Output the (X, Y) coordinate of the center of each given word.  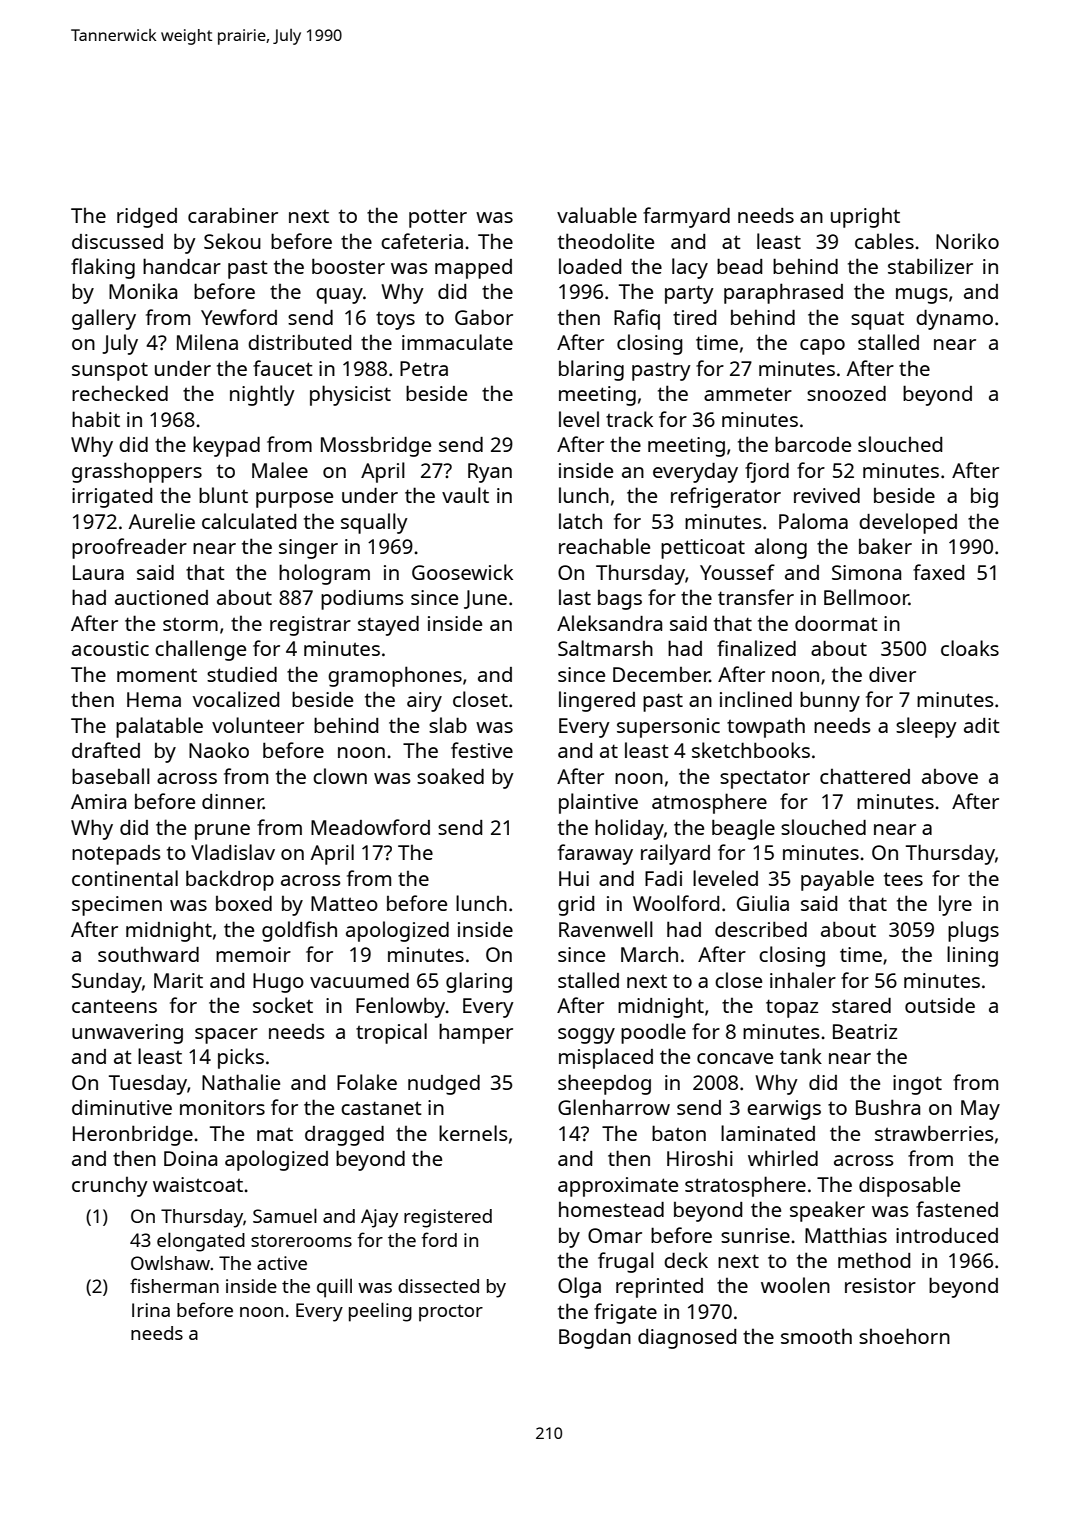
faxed (938, 572)
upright (865, 217)
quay (339, 296)
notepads (116, 855)
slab (448, 725)
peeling (380, 1312)
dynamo (954, 320)
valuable (597, 215)
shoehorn (904, 1336)
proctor (451, 1313)
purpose (294, 500)
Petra (424, 368)
